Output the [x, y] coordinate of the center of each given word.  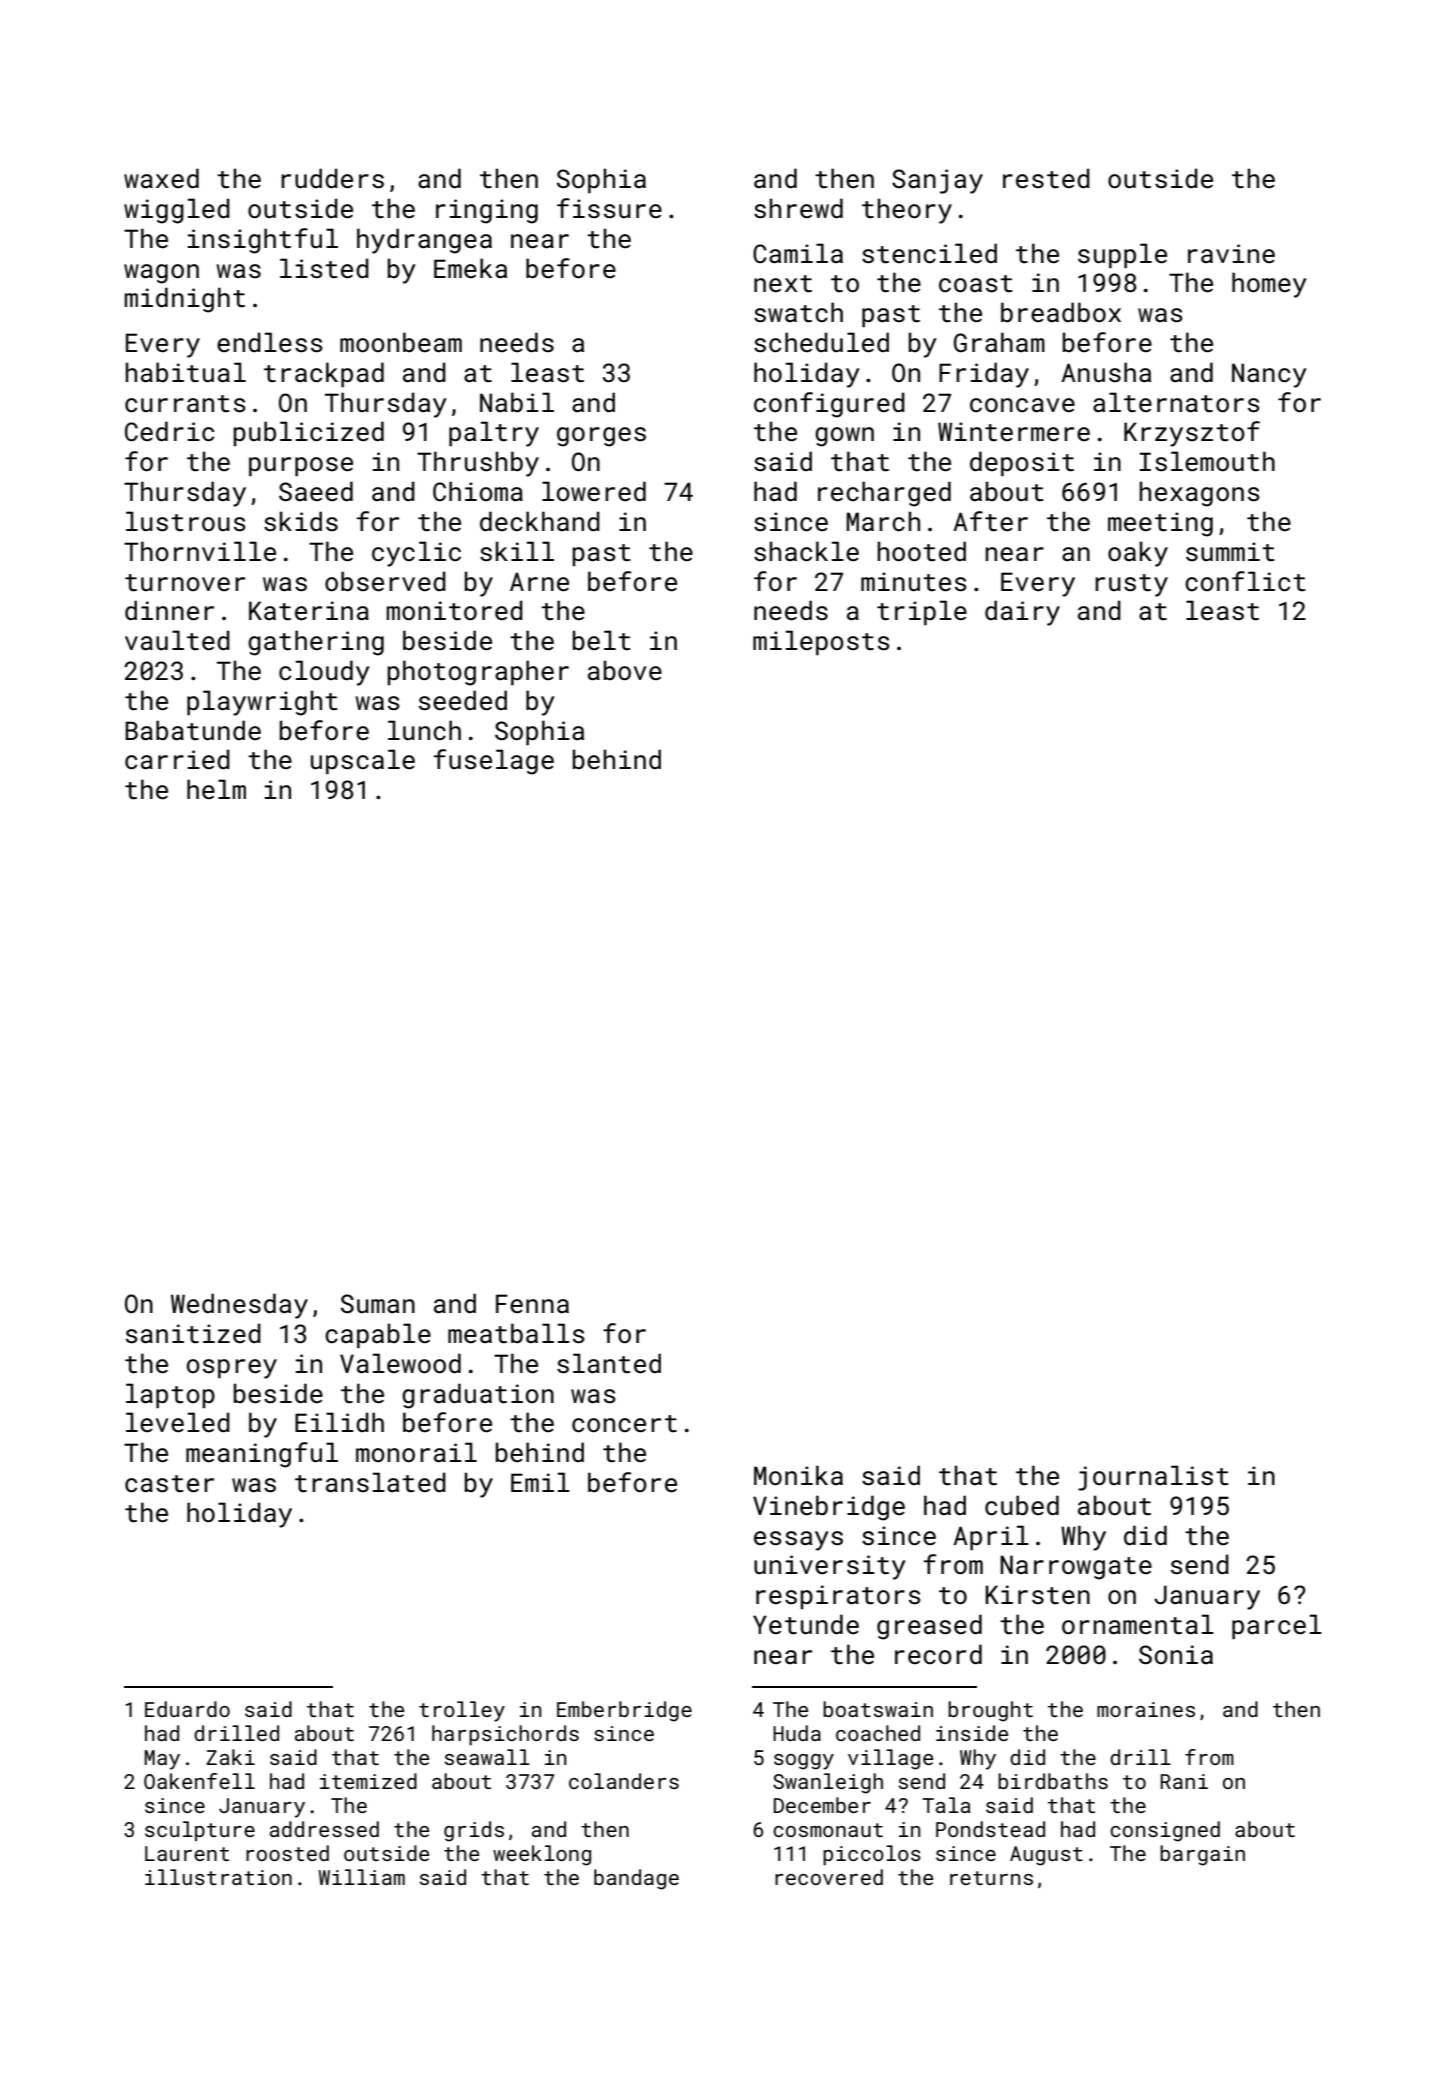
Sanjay [937, 181]
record [938, 1654]
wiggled [177, 211]
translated [370, 1482]
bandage [636, 1879]
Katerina [309, 611]
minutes [914, 582]
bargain [1202, 1855]
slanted [609, 1363]
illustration [218, 1877]
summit [1230, 552]
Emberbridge [624, 1711]
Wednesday [239, 1306]
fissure [609, 208]
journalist [1153, 1478]
